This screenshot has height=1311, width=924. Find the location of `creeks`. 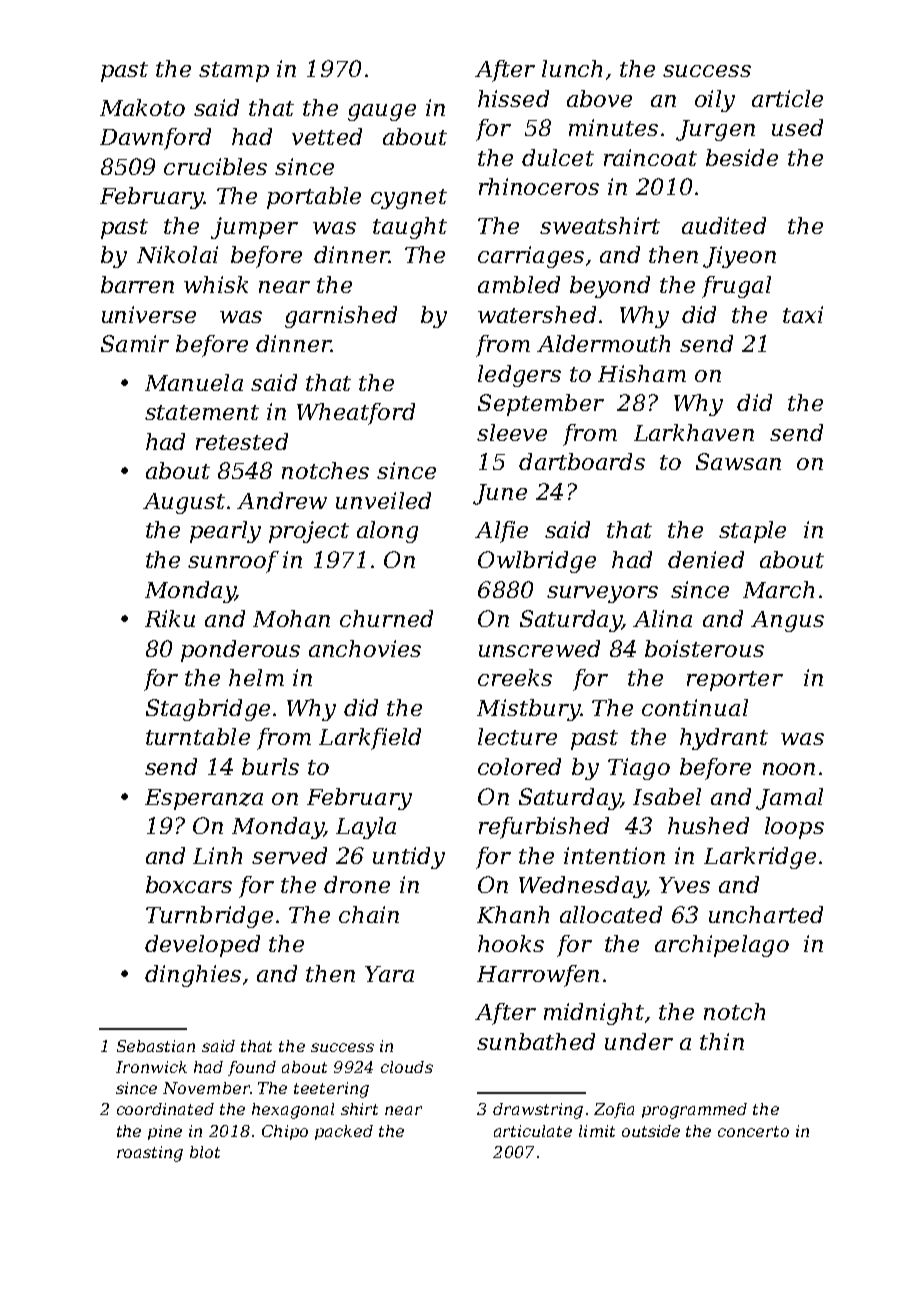

creeks is located at coordinates (515, 677).
